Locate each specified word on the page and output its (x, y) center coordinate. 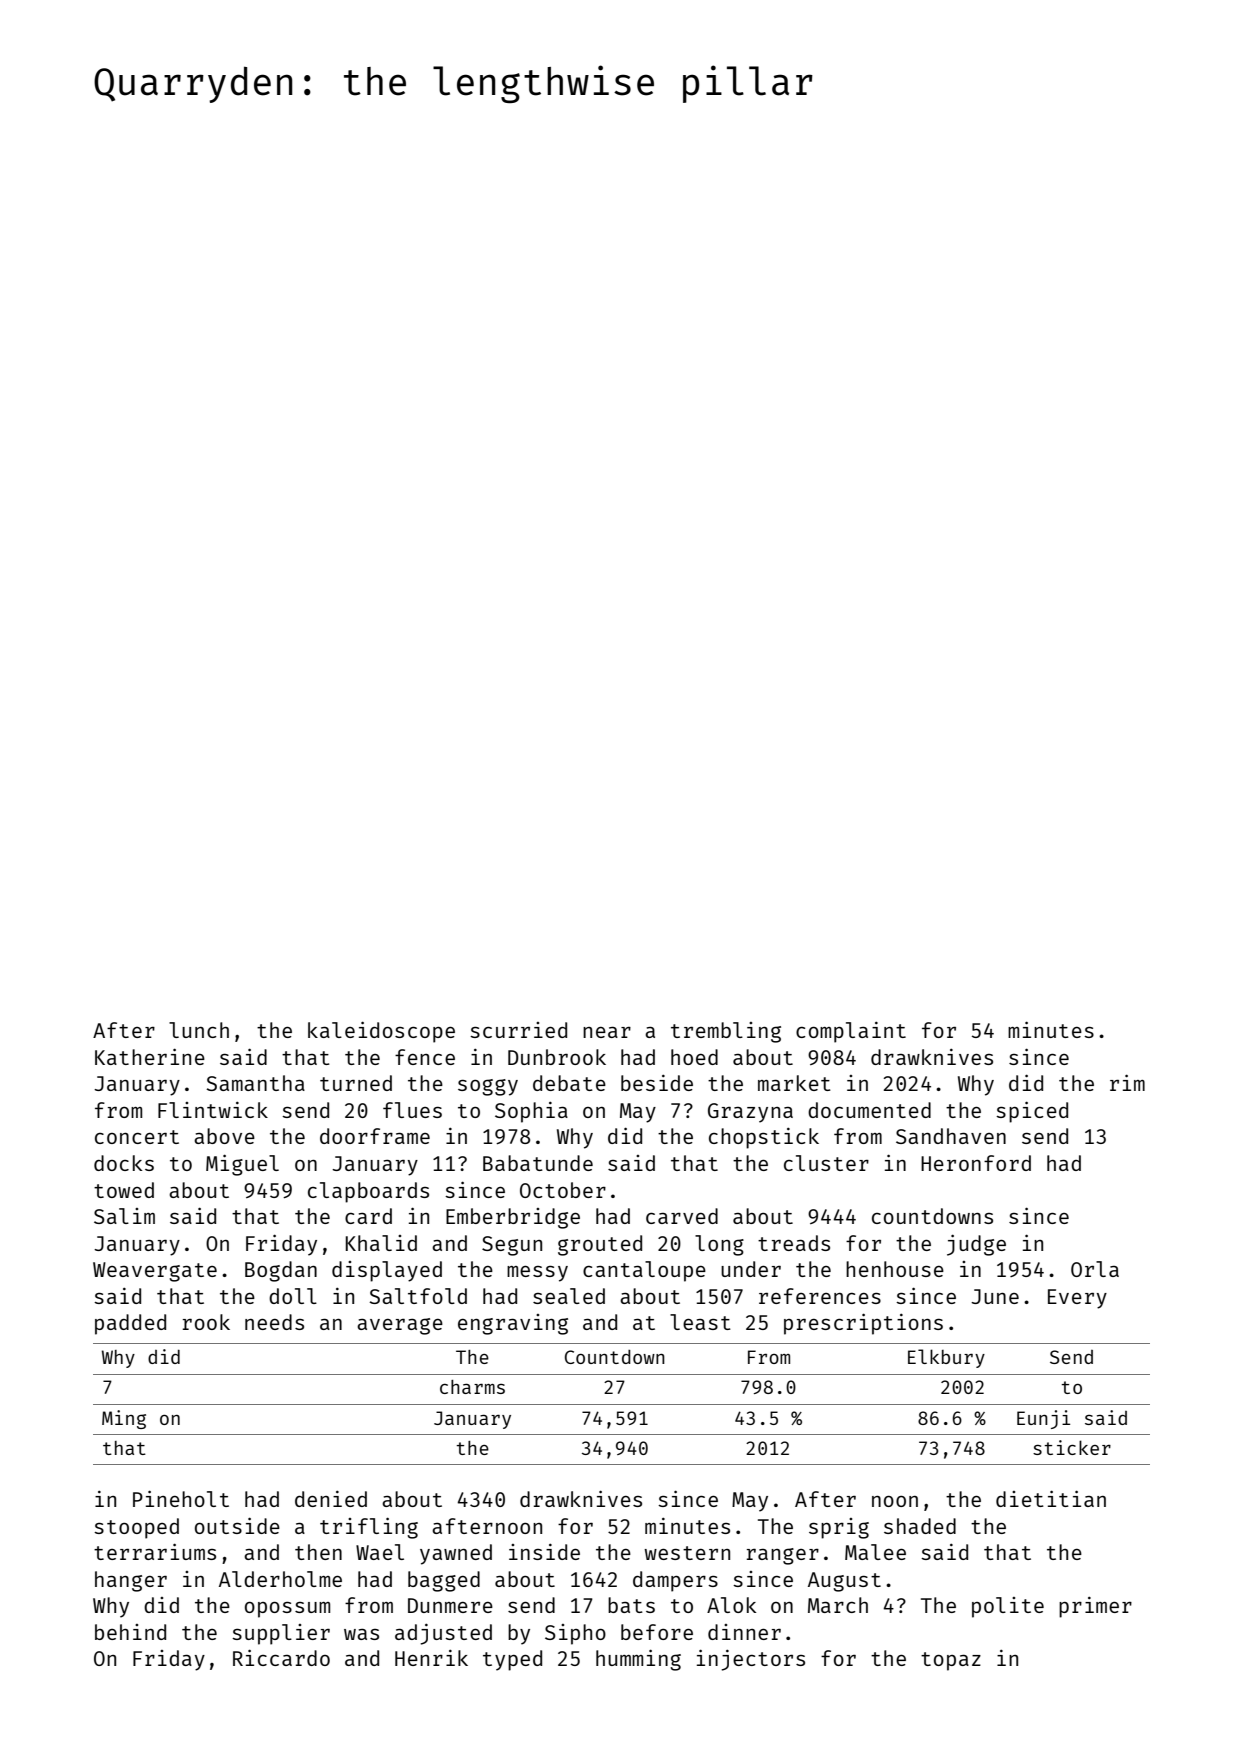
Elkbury (946, 1358)
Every (1077, 1299)
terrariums (155, 1551)
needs (274, 1322)
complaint (851, 1032)
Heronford (976, 1163)
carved (682, 1216)
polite (1008, 1607)
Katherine (150, 1056)
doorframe (375, 1136)
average (400, 1326)
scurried (518, 1030)
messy (537, 1273)
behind (130, 1632)
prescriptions (863, 1324)
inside (544, 1552)
